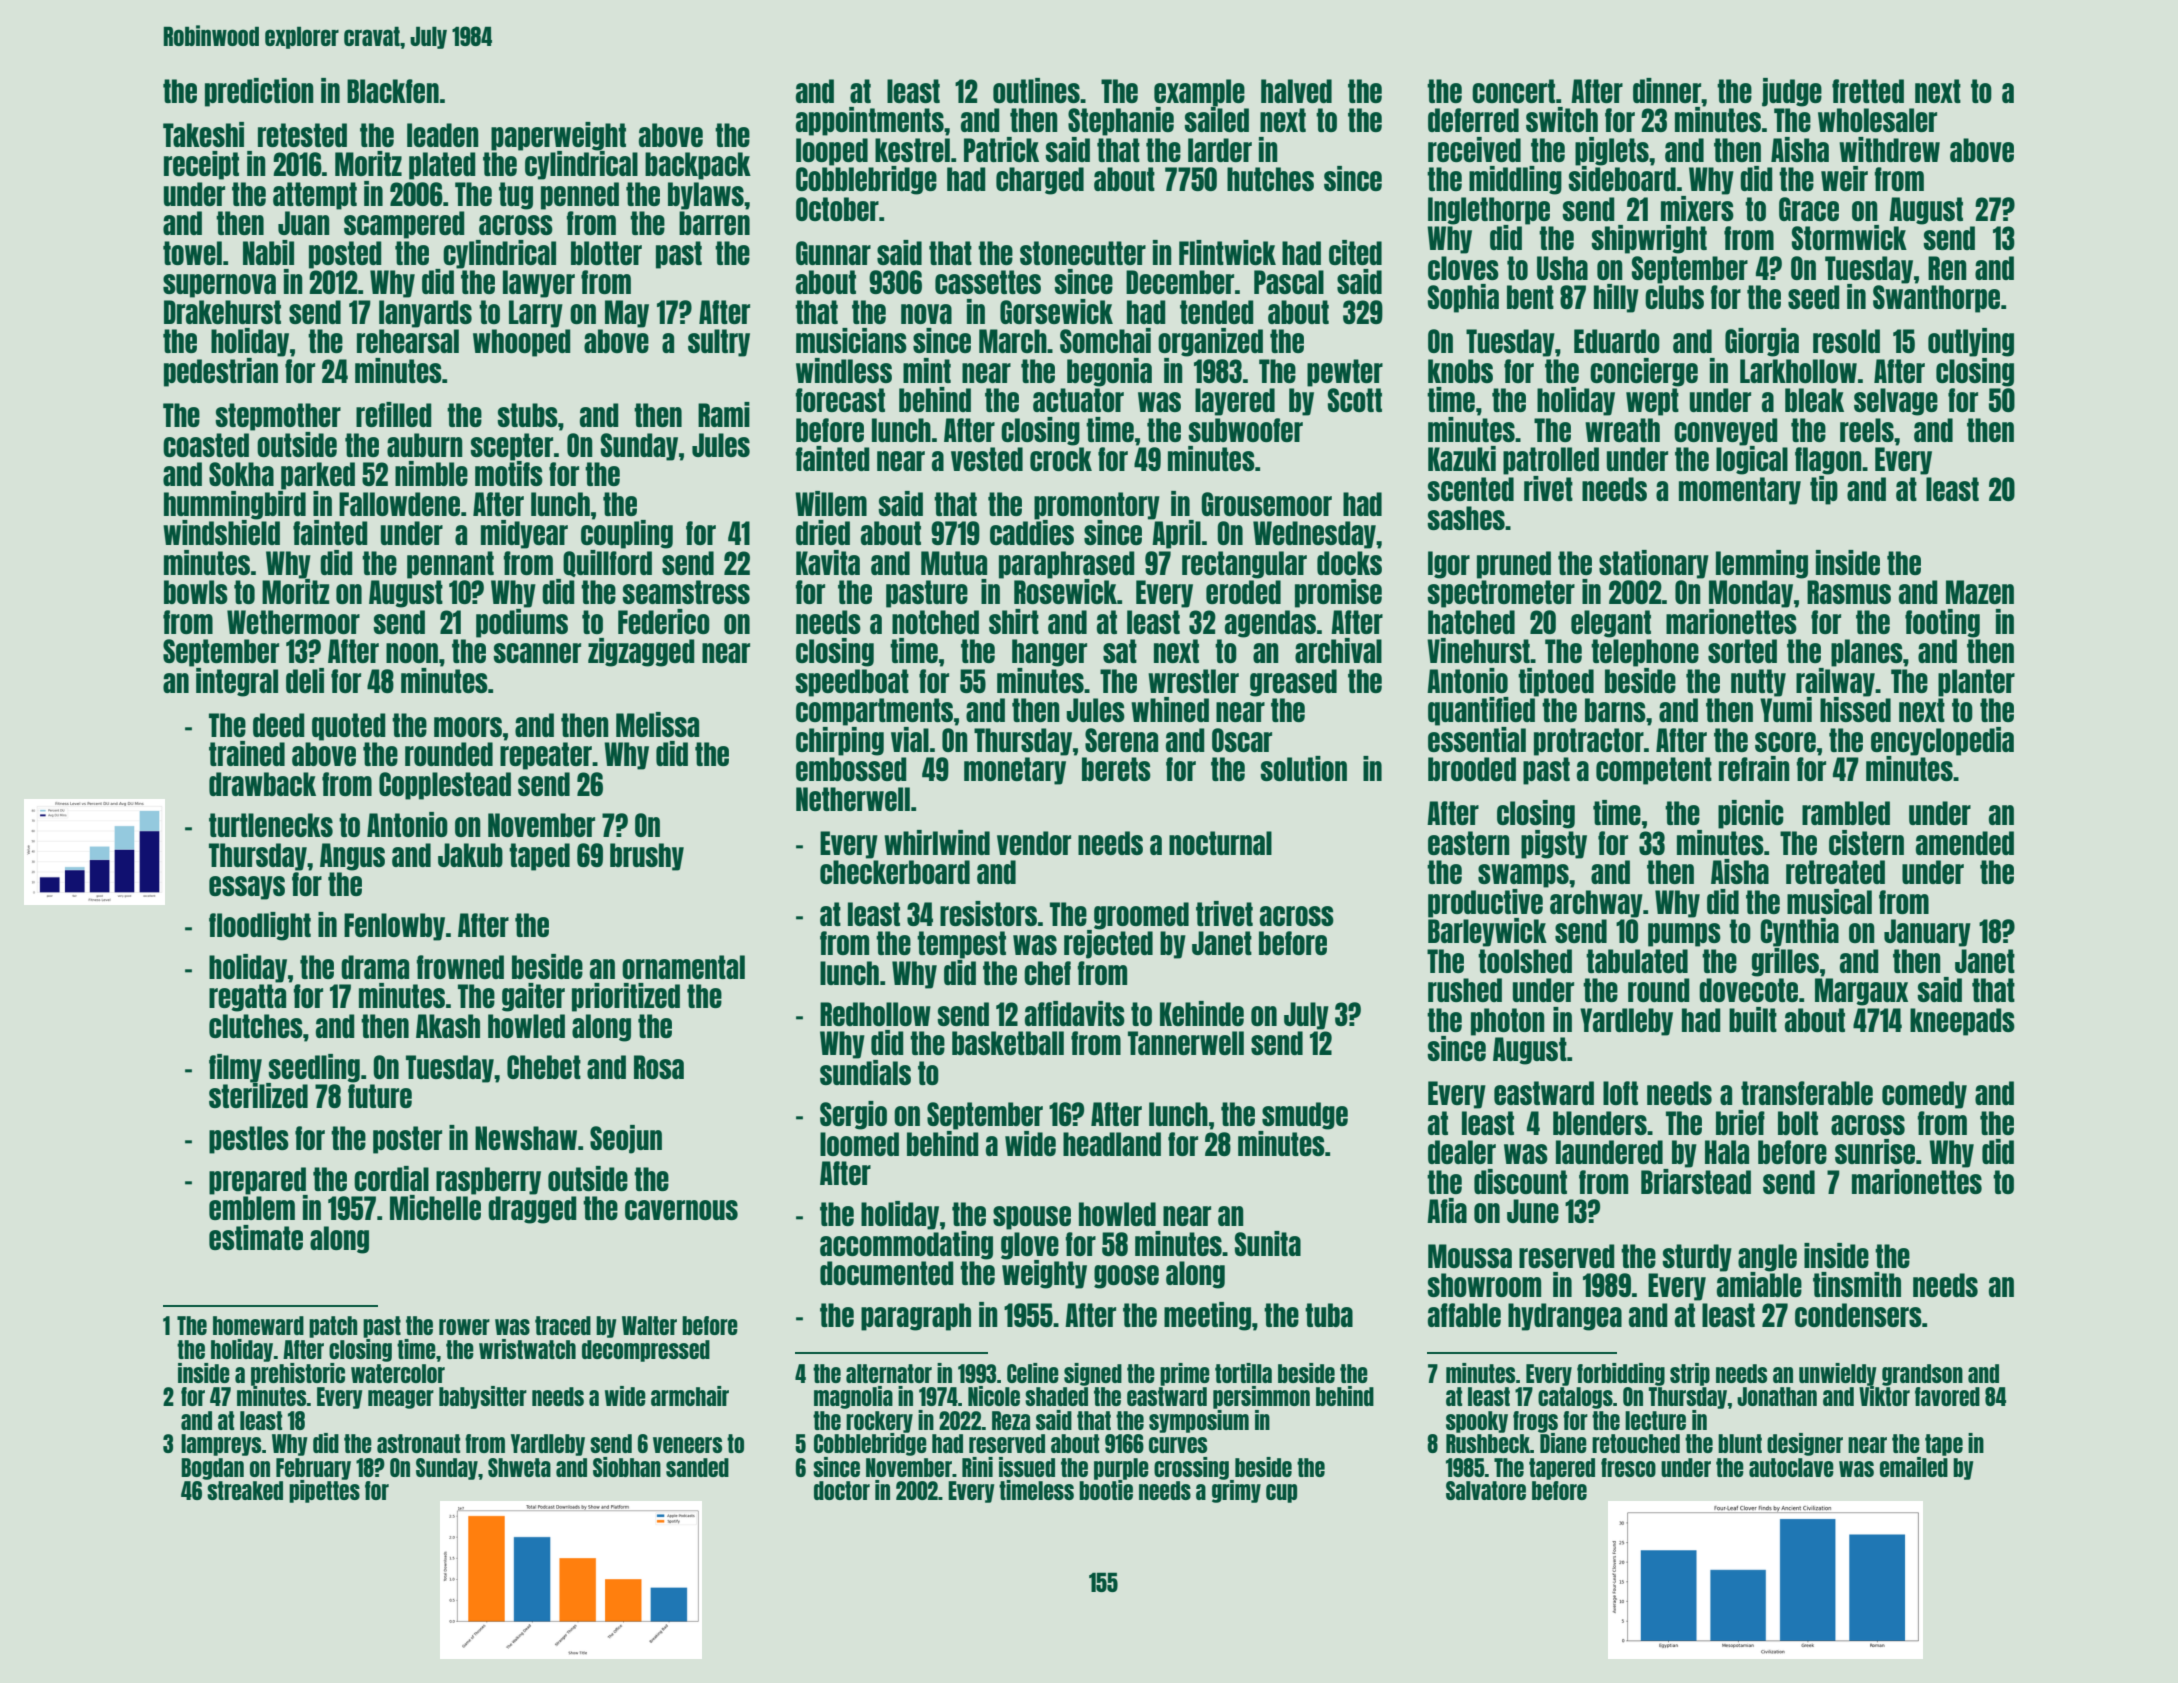 This image has width=2178, height=1683. I want to click on Barleywick, so click(1487, 932).
